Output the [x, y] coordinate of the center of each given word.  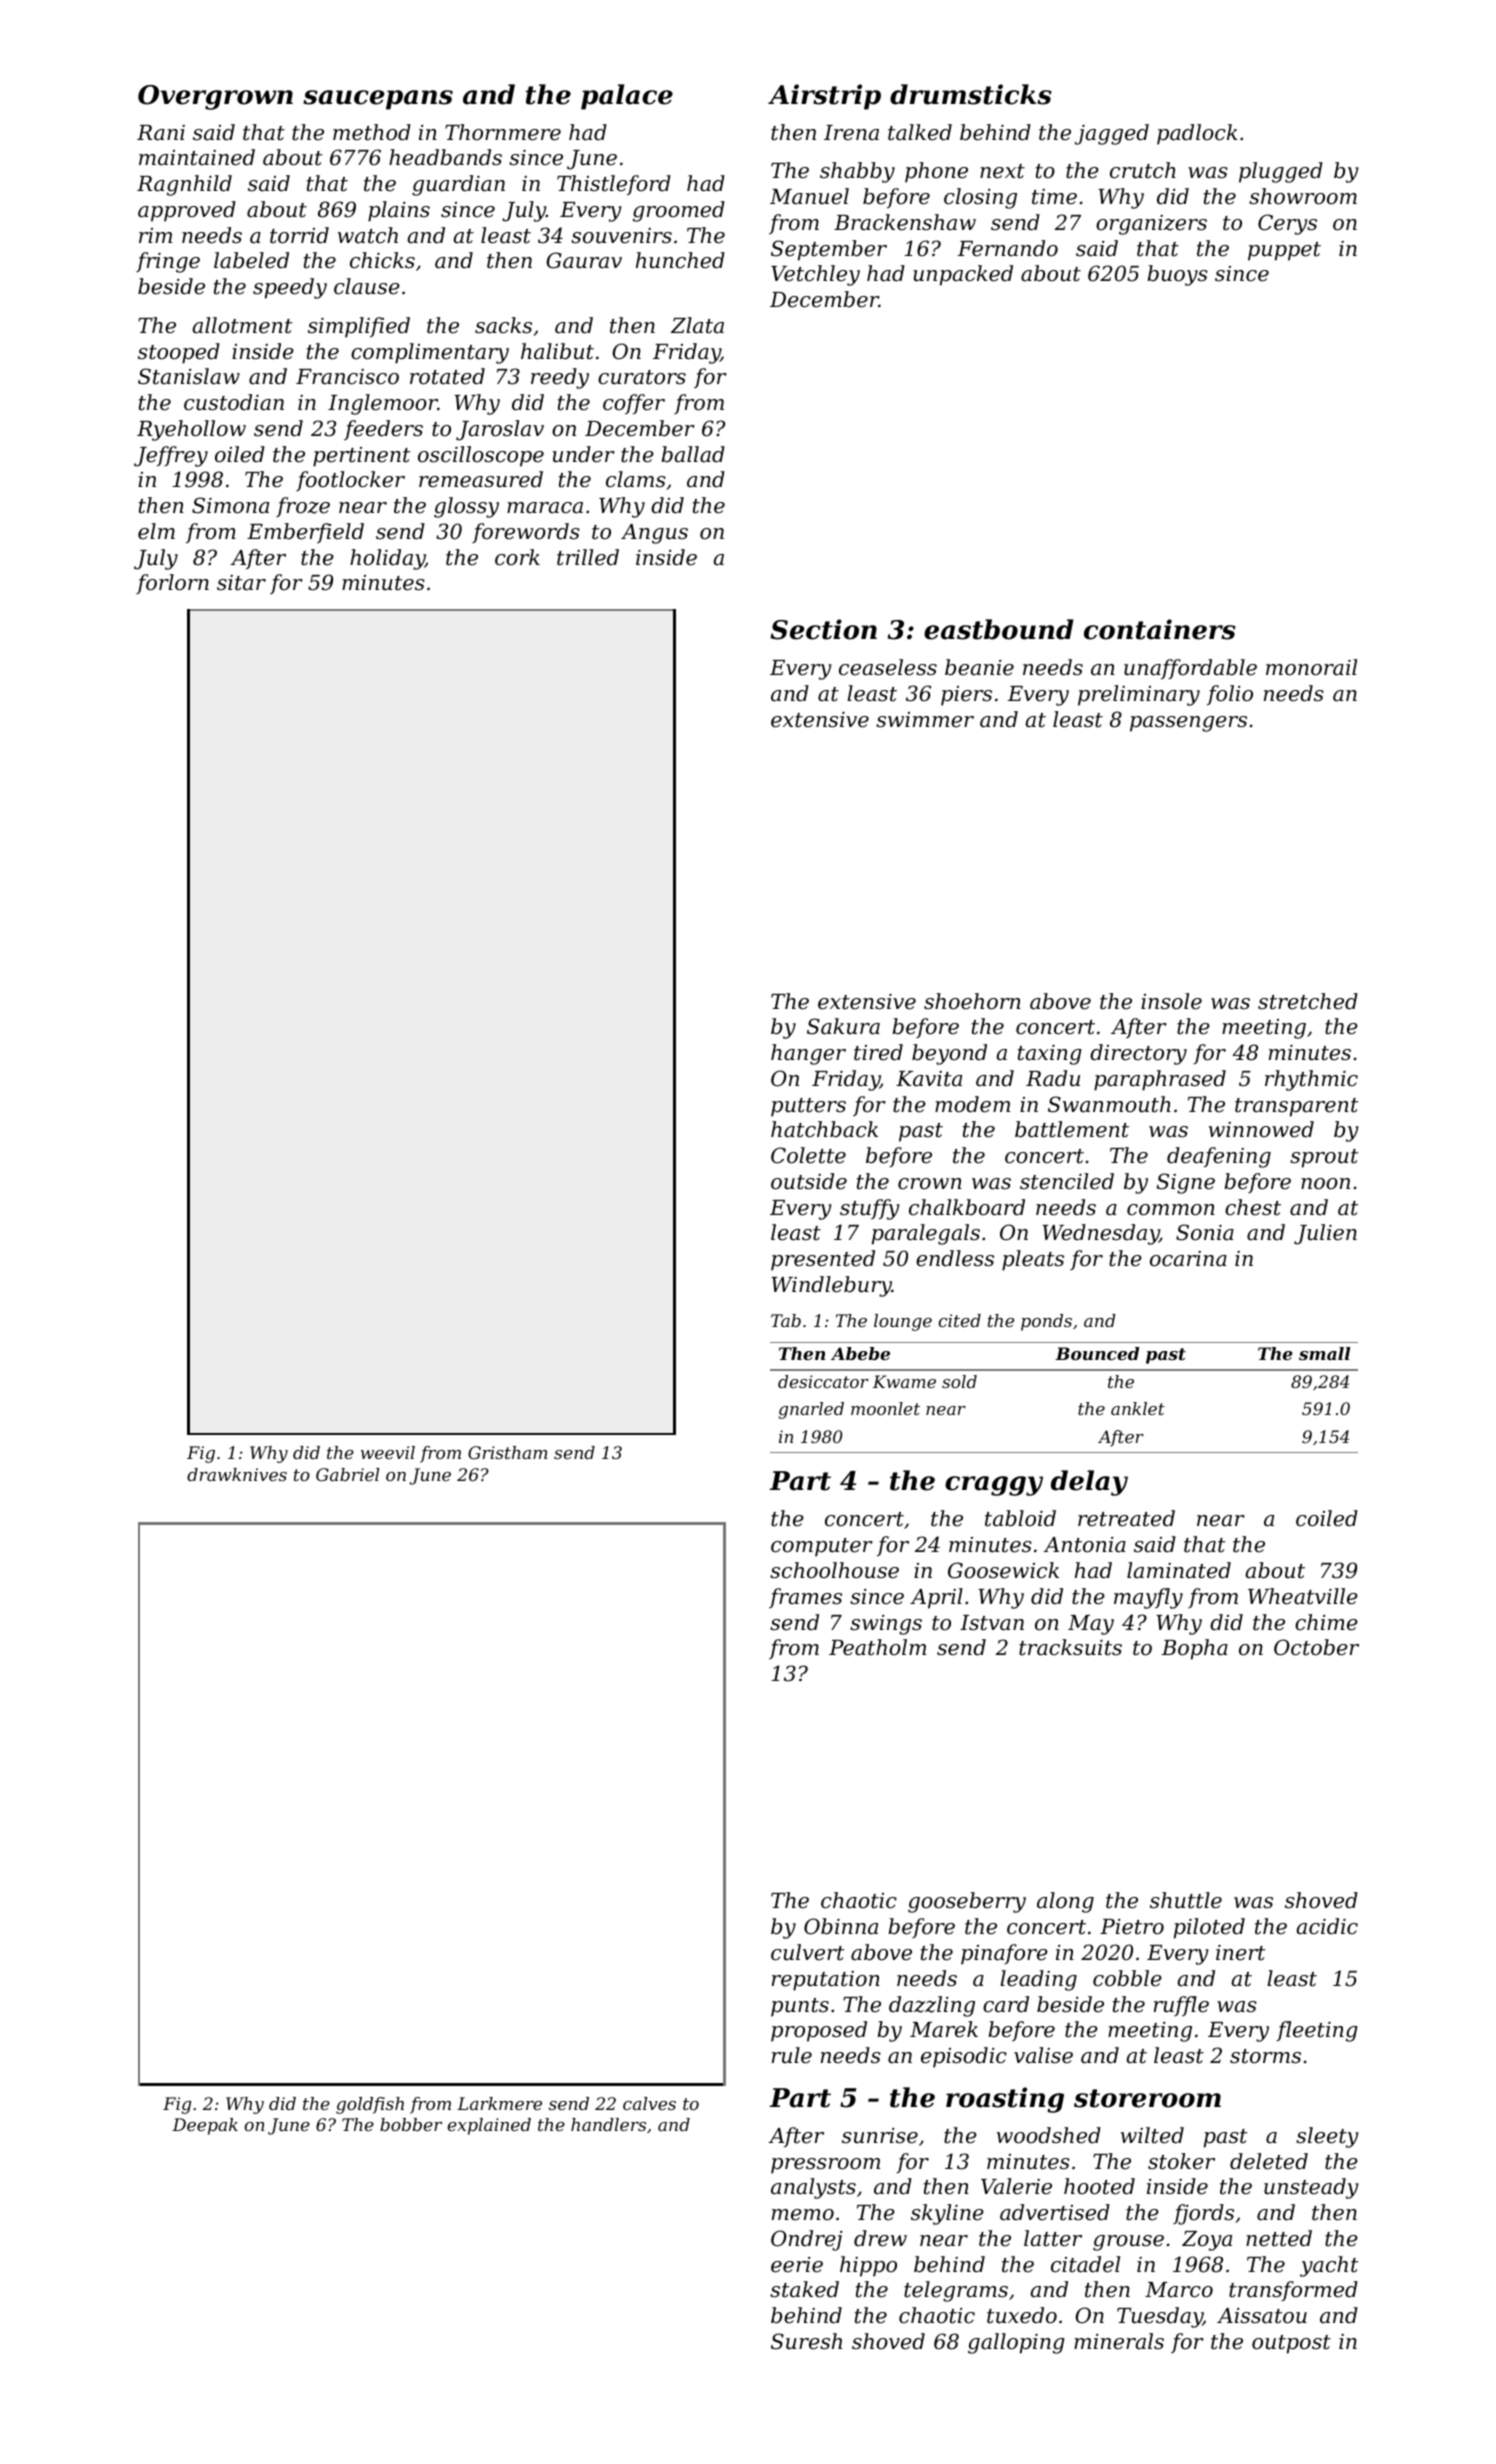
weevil [388, 1452]
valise [1043, 2055]
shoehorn [972, 1001]
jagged [1112, 134]
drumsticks [971, 94]
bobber [411, 2124]
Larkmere [499, 2103]
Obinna [841, 1926]
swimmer [925, 720]
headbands [445, 157]
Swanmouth [1109, 1104]
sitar [241, 583]
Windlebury [831, 1286]
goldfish [370, 2105]
